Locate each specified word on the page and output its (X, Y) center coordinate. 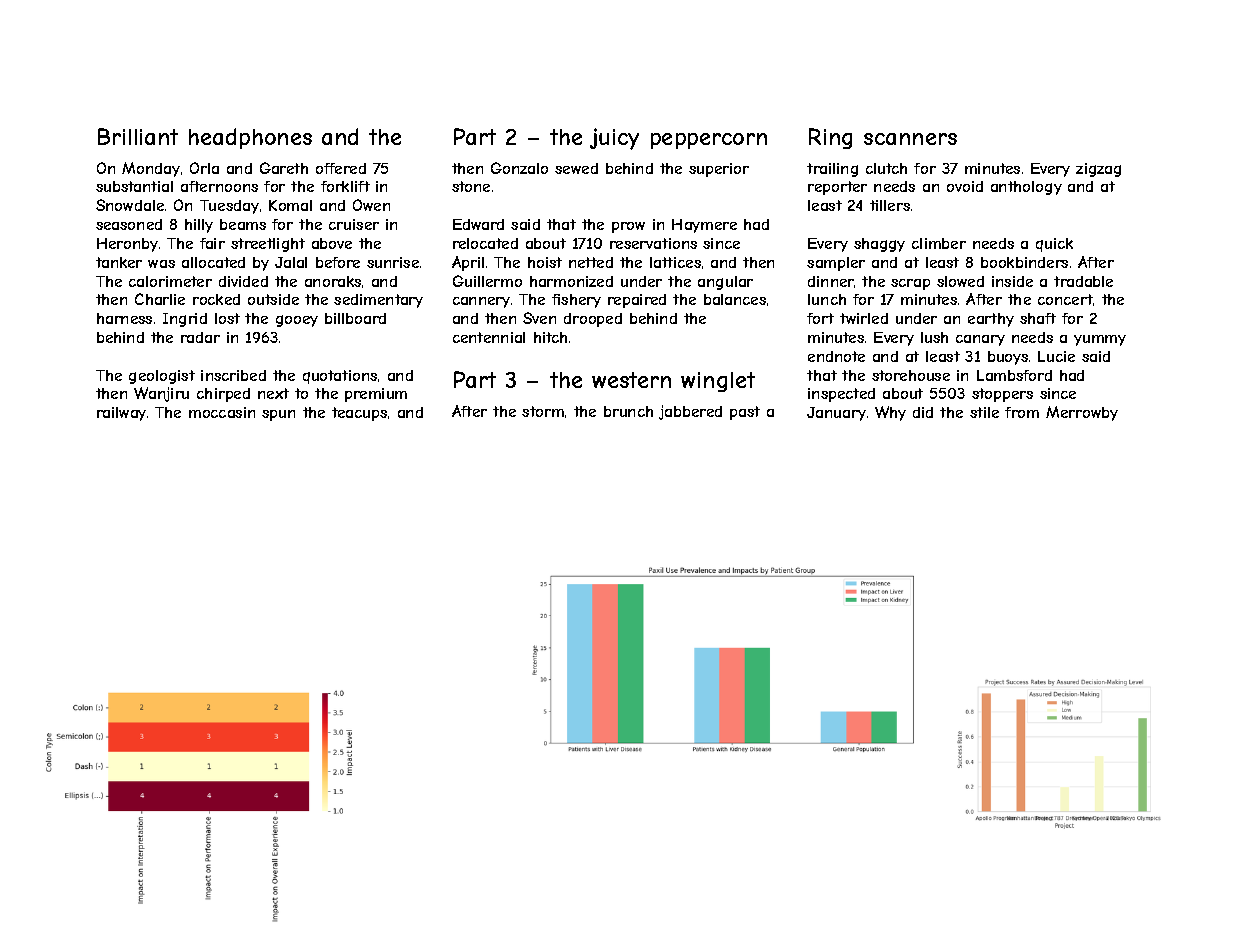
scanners (910, 139)
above (332, 243)
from (1022, 412)
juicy (614, 139)
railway (121, 414)
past (745, 413)
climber (939, 243)
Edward (478, 224)
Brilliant (138, 136)
